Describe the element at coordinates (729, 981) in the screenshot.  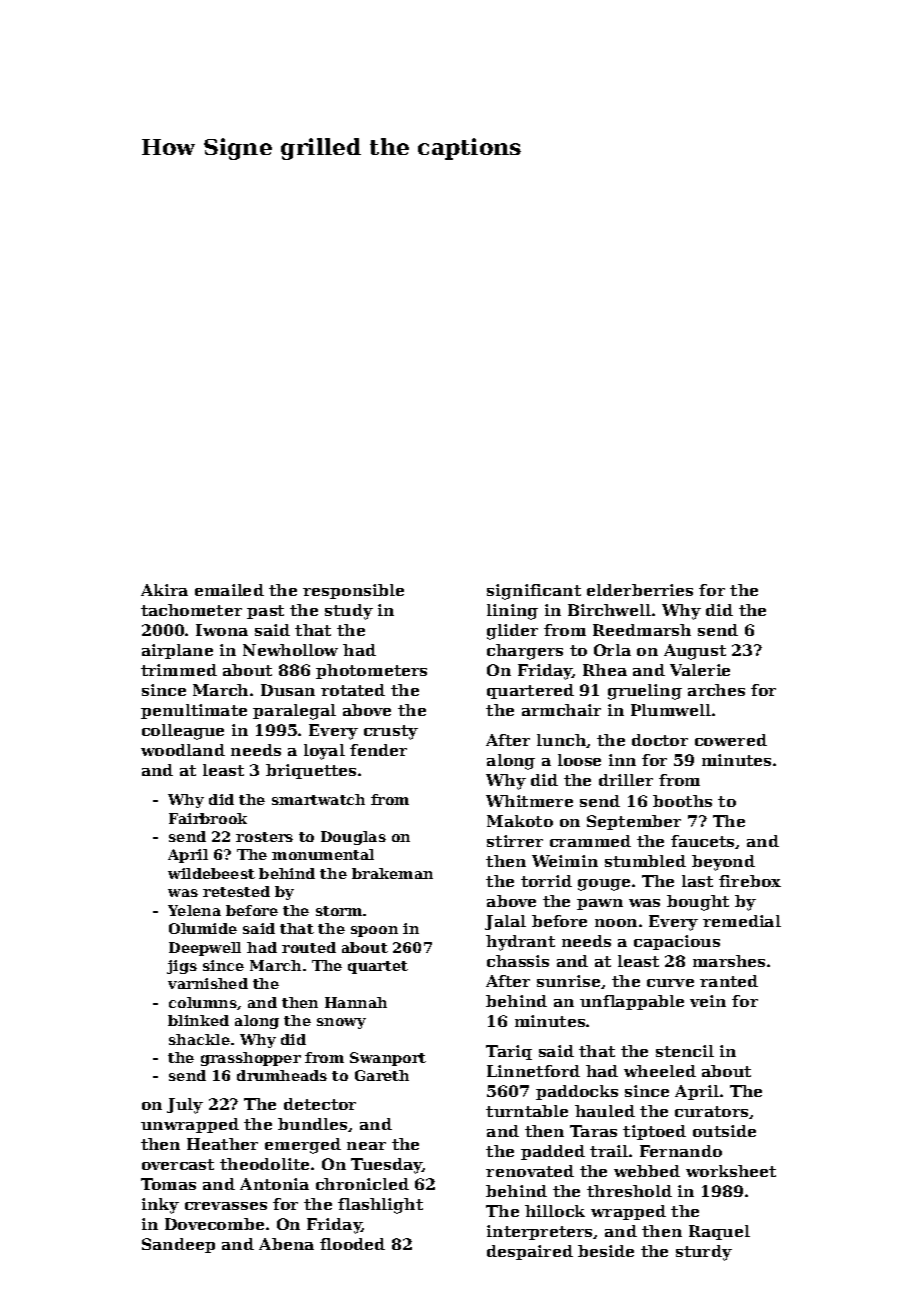
I see `ranted` at that location.
